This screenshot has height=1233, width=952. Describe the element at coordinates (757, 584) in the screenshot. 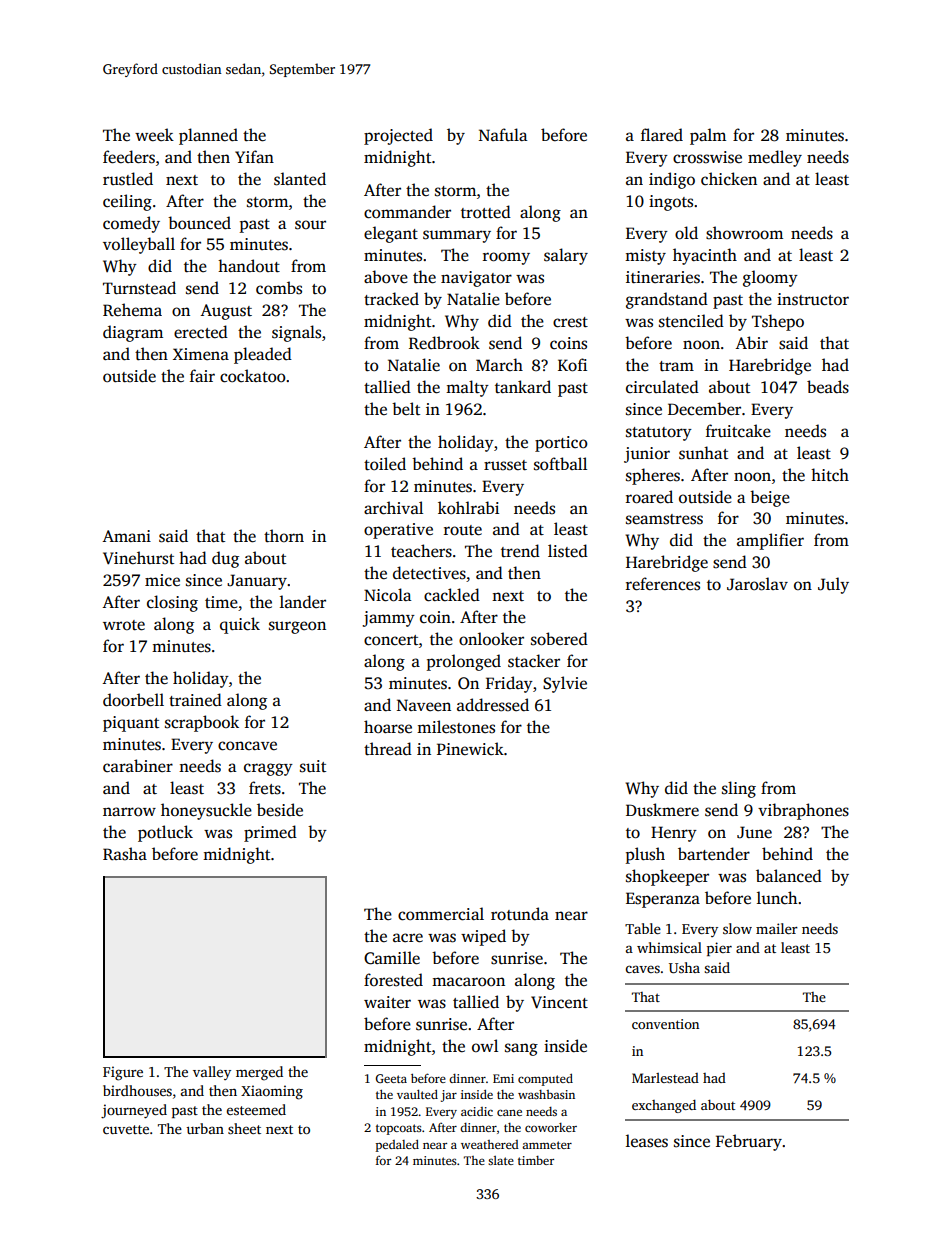

I see `Jaroslav` at that location.
